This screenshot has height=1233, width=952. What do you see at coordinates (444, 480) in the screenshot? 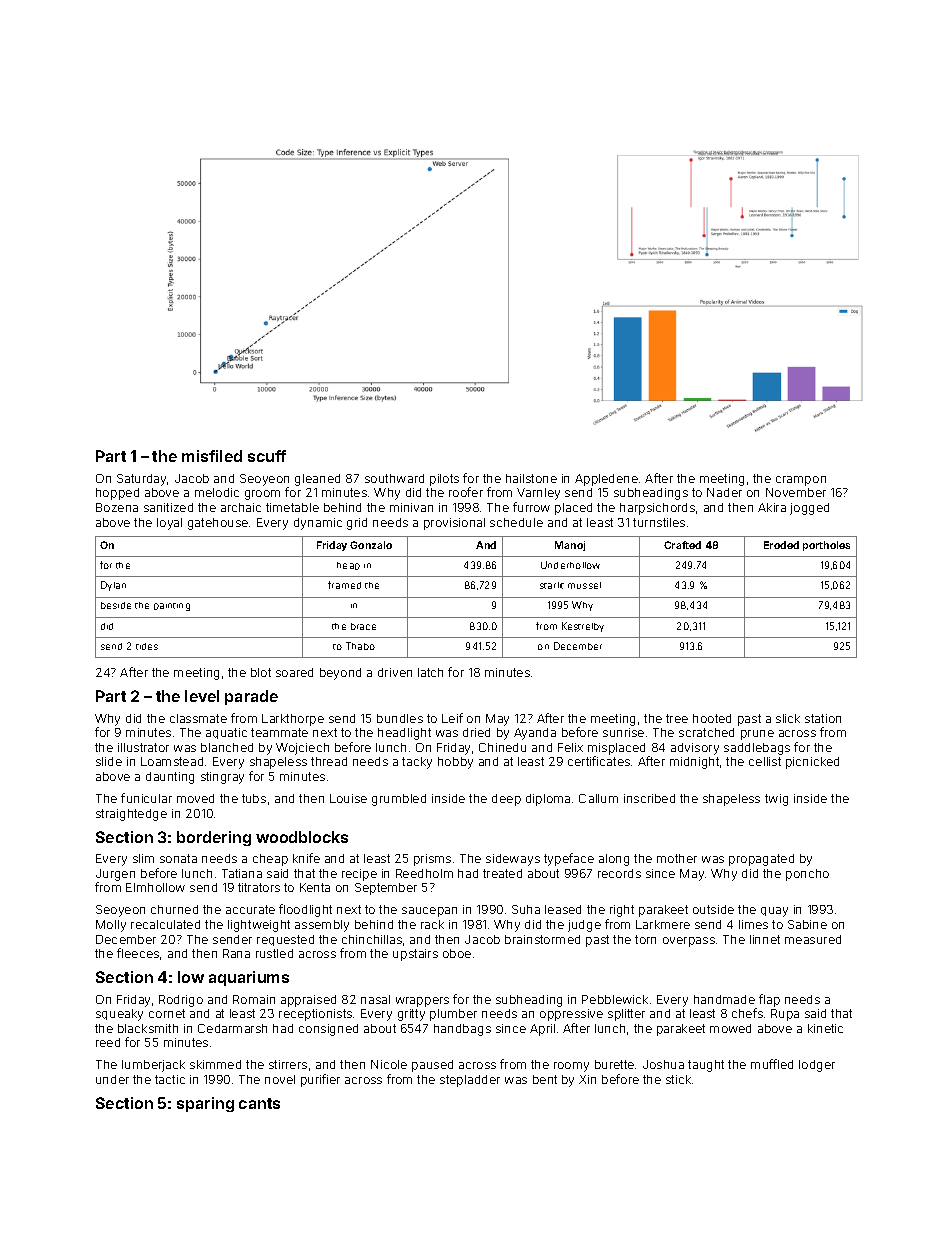
I see `pilots` at bounding box center [444, 480].
